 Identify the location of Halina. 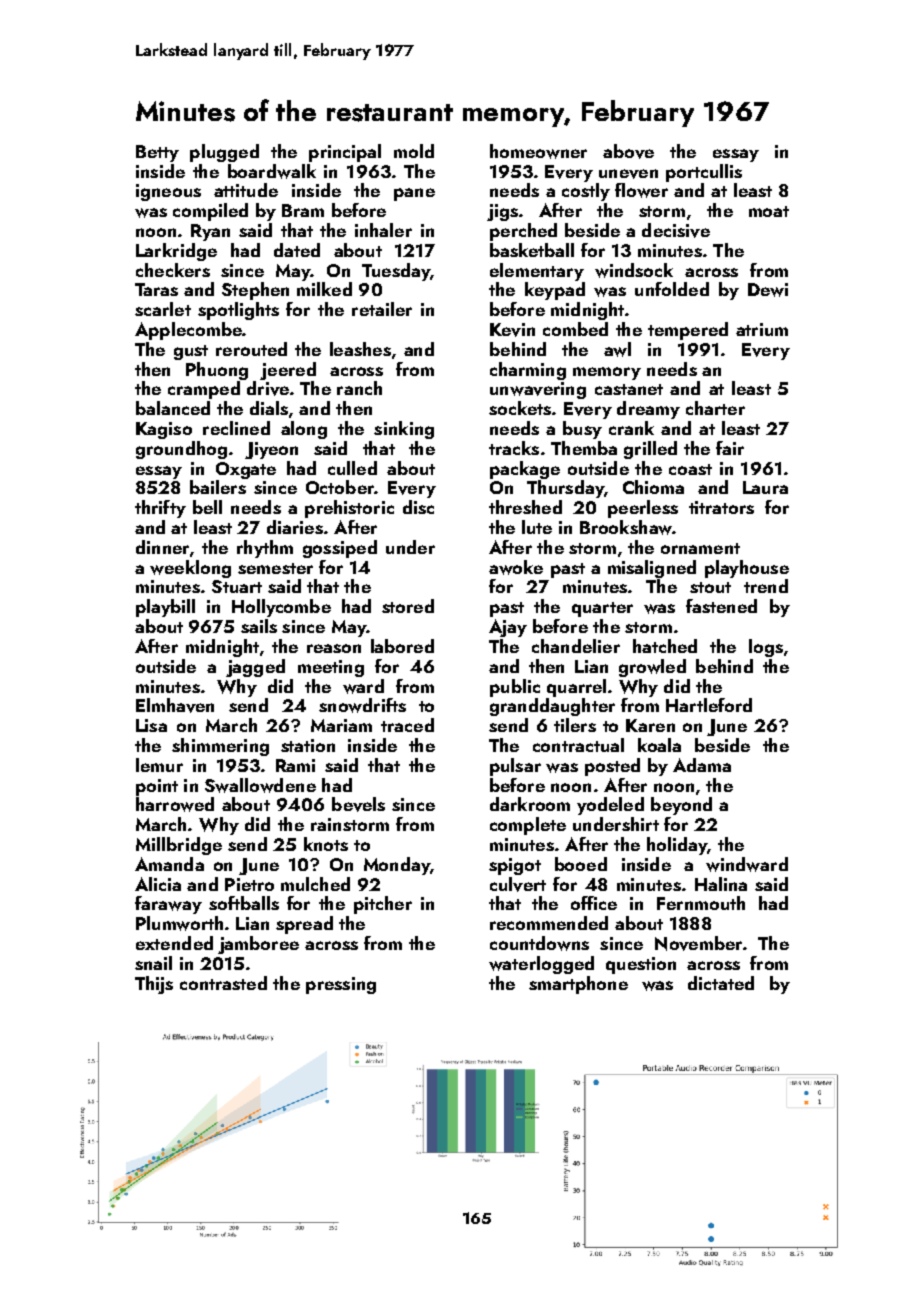
(721, 884).
